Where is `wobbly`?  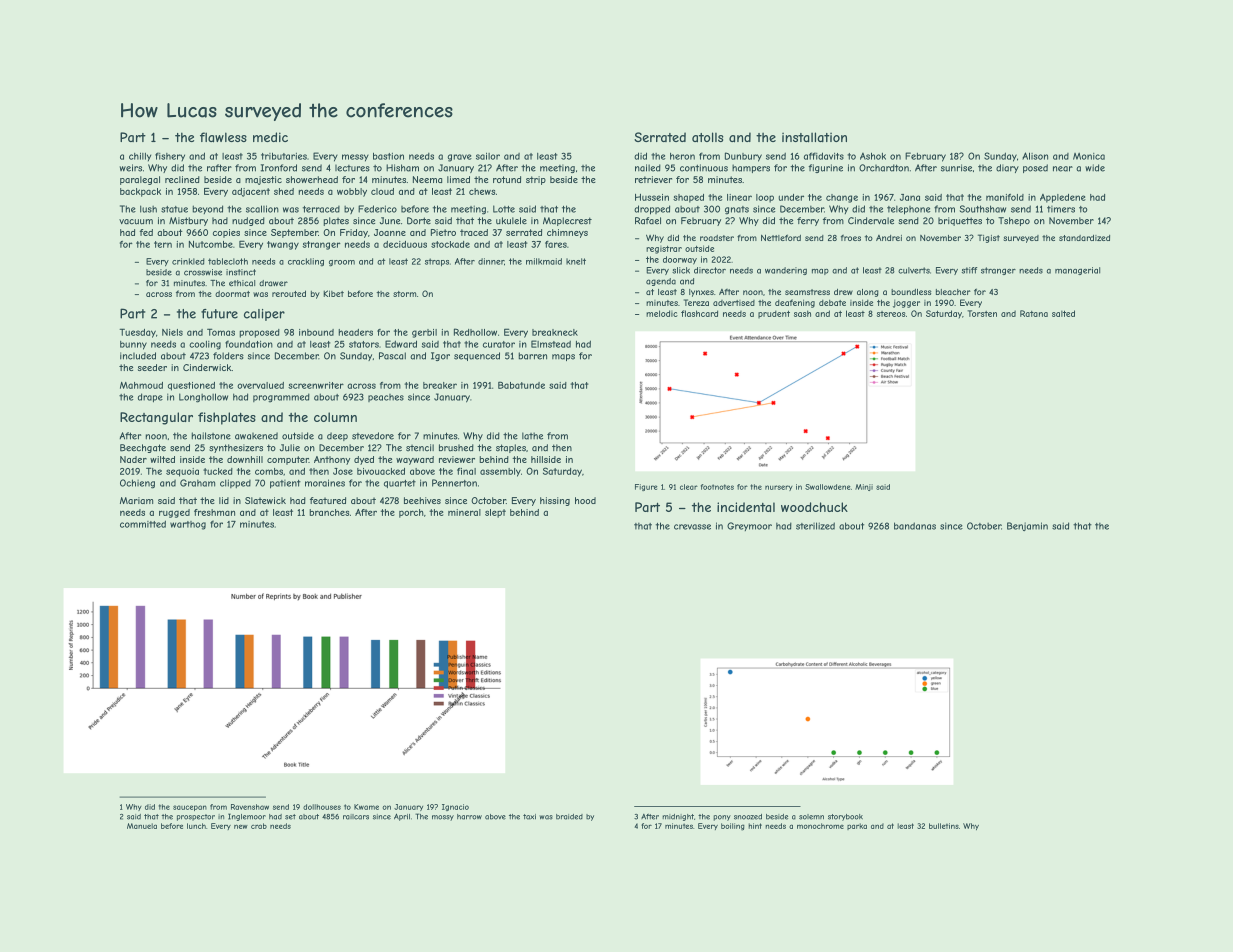
wobbly is located at coordinates (352, 192).
